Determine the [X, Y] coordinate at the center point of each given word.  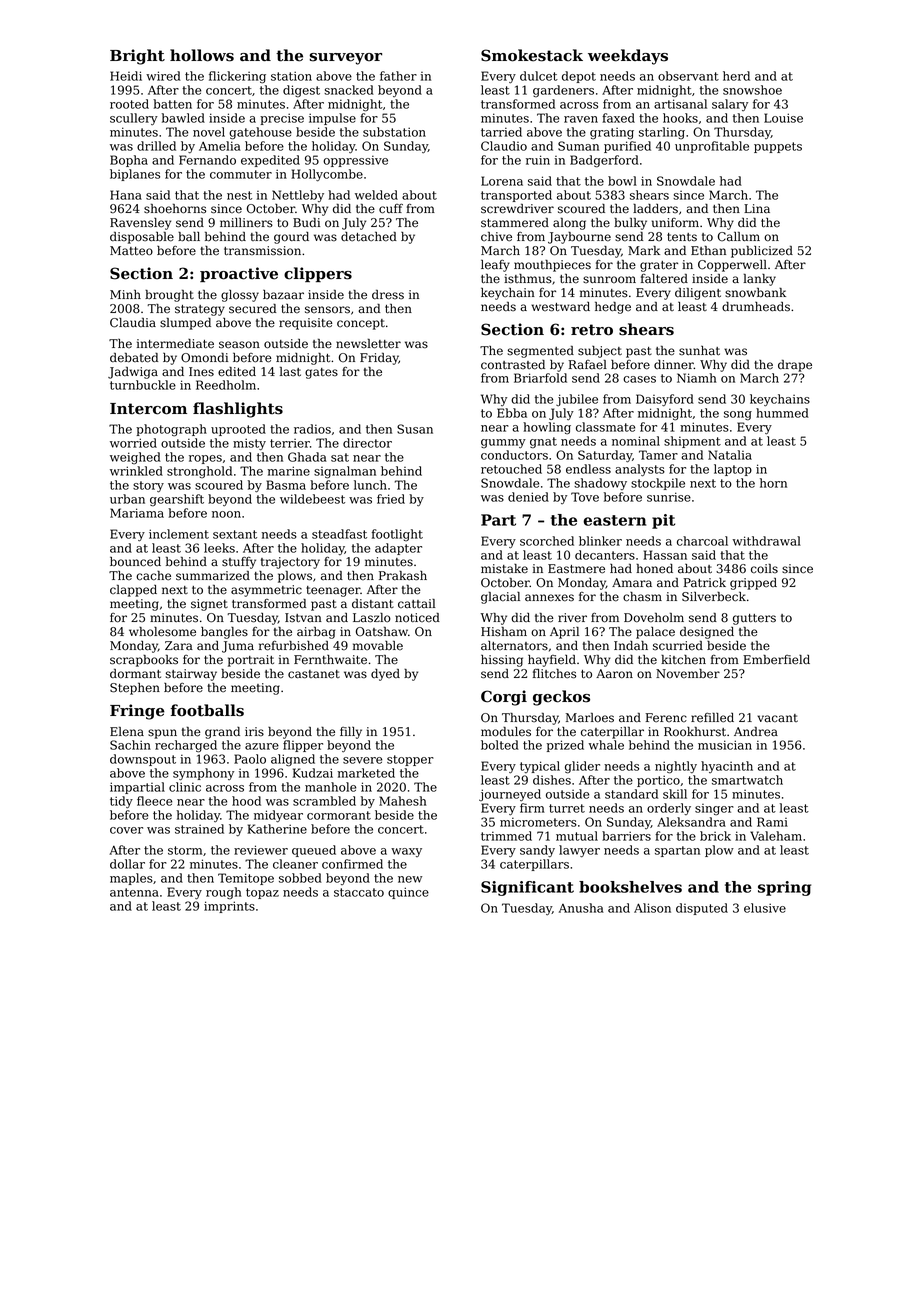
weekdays [628, 57]
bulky [630, 223]
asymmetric [266, 591]
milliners [246, 222]
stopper [410, 760]
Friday [379, 358]
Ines [201, 372]
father [398, 76]
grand [222, 733]
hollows [202, 55]
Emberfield [776, 660]
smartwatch [747, 780]
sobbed [300, 878]
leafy [495, 265]
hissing [502, 661]
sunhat [699, 351]
